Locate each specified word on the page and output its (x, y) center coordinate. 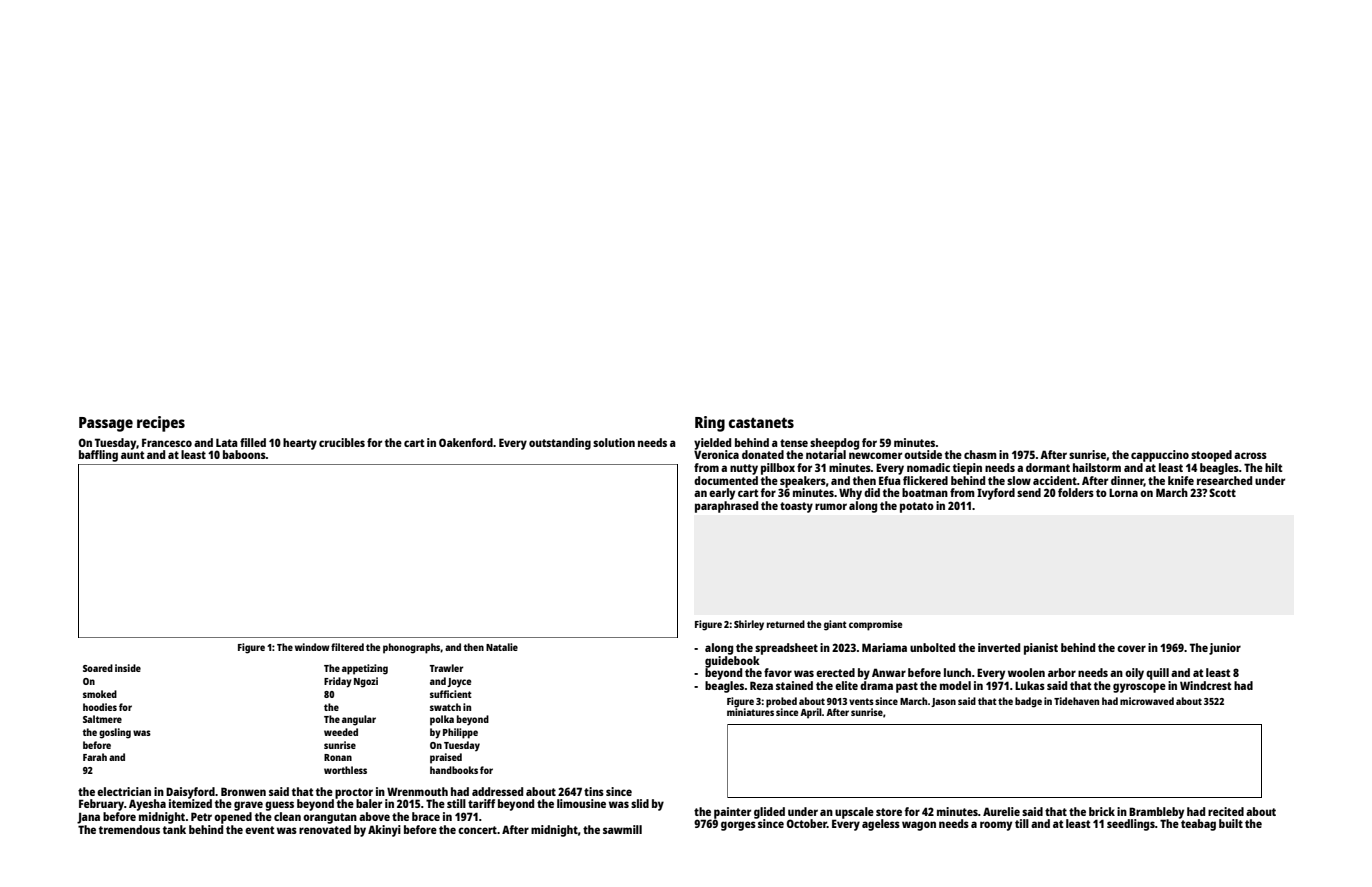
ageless (881, 825)
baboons (244, 454)
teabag (1198, 825)
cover (1131, 648)
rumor (831, 506)
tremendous (129, 829)
